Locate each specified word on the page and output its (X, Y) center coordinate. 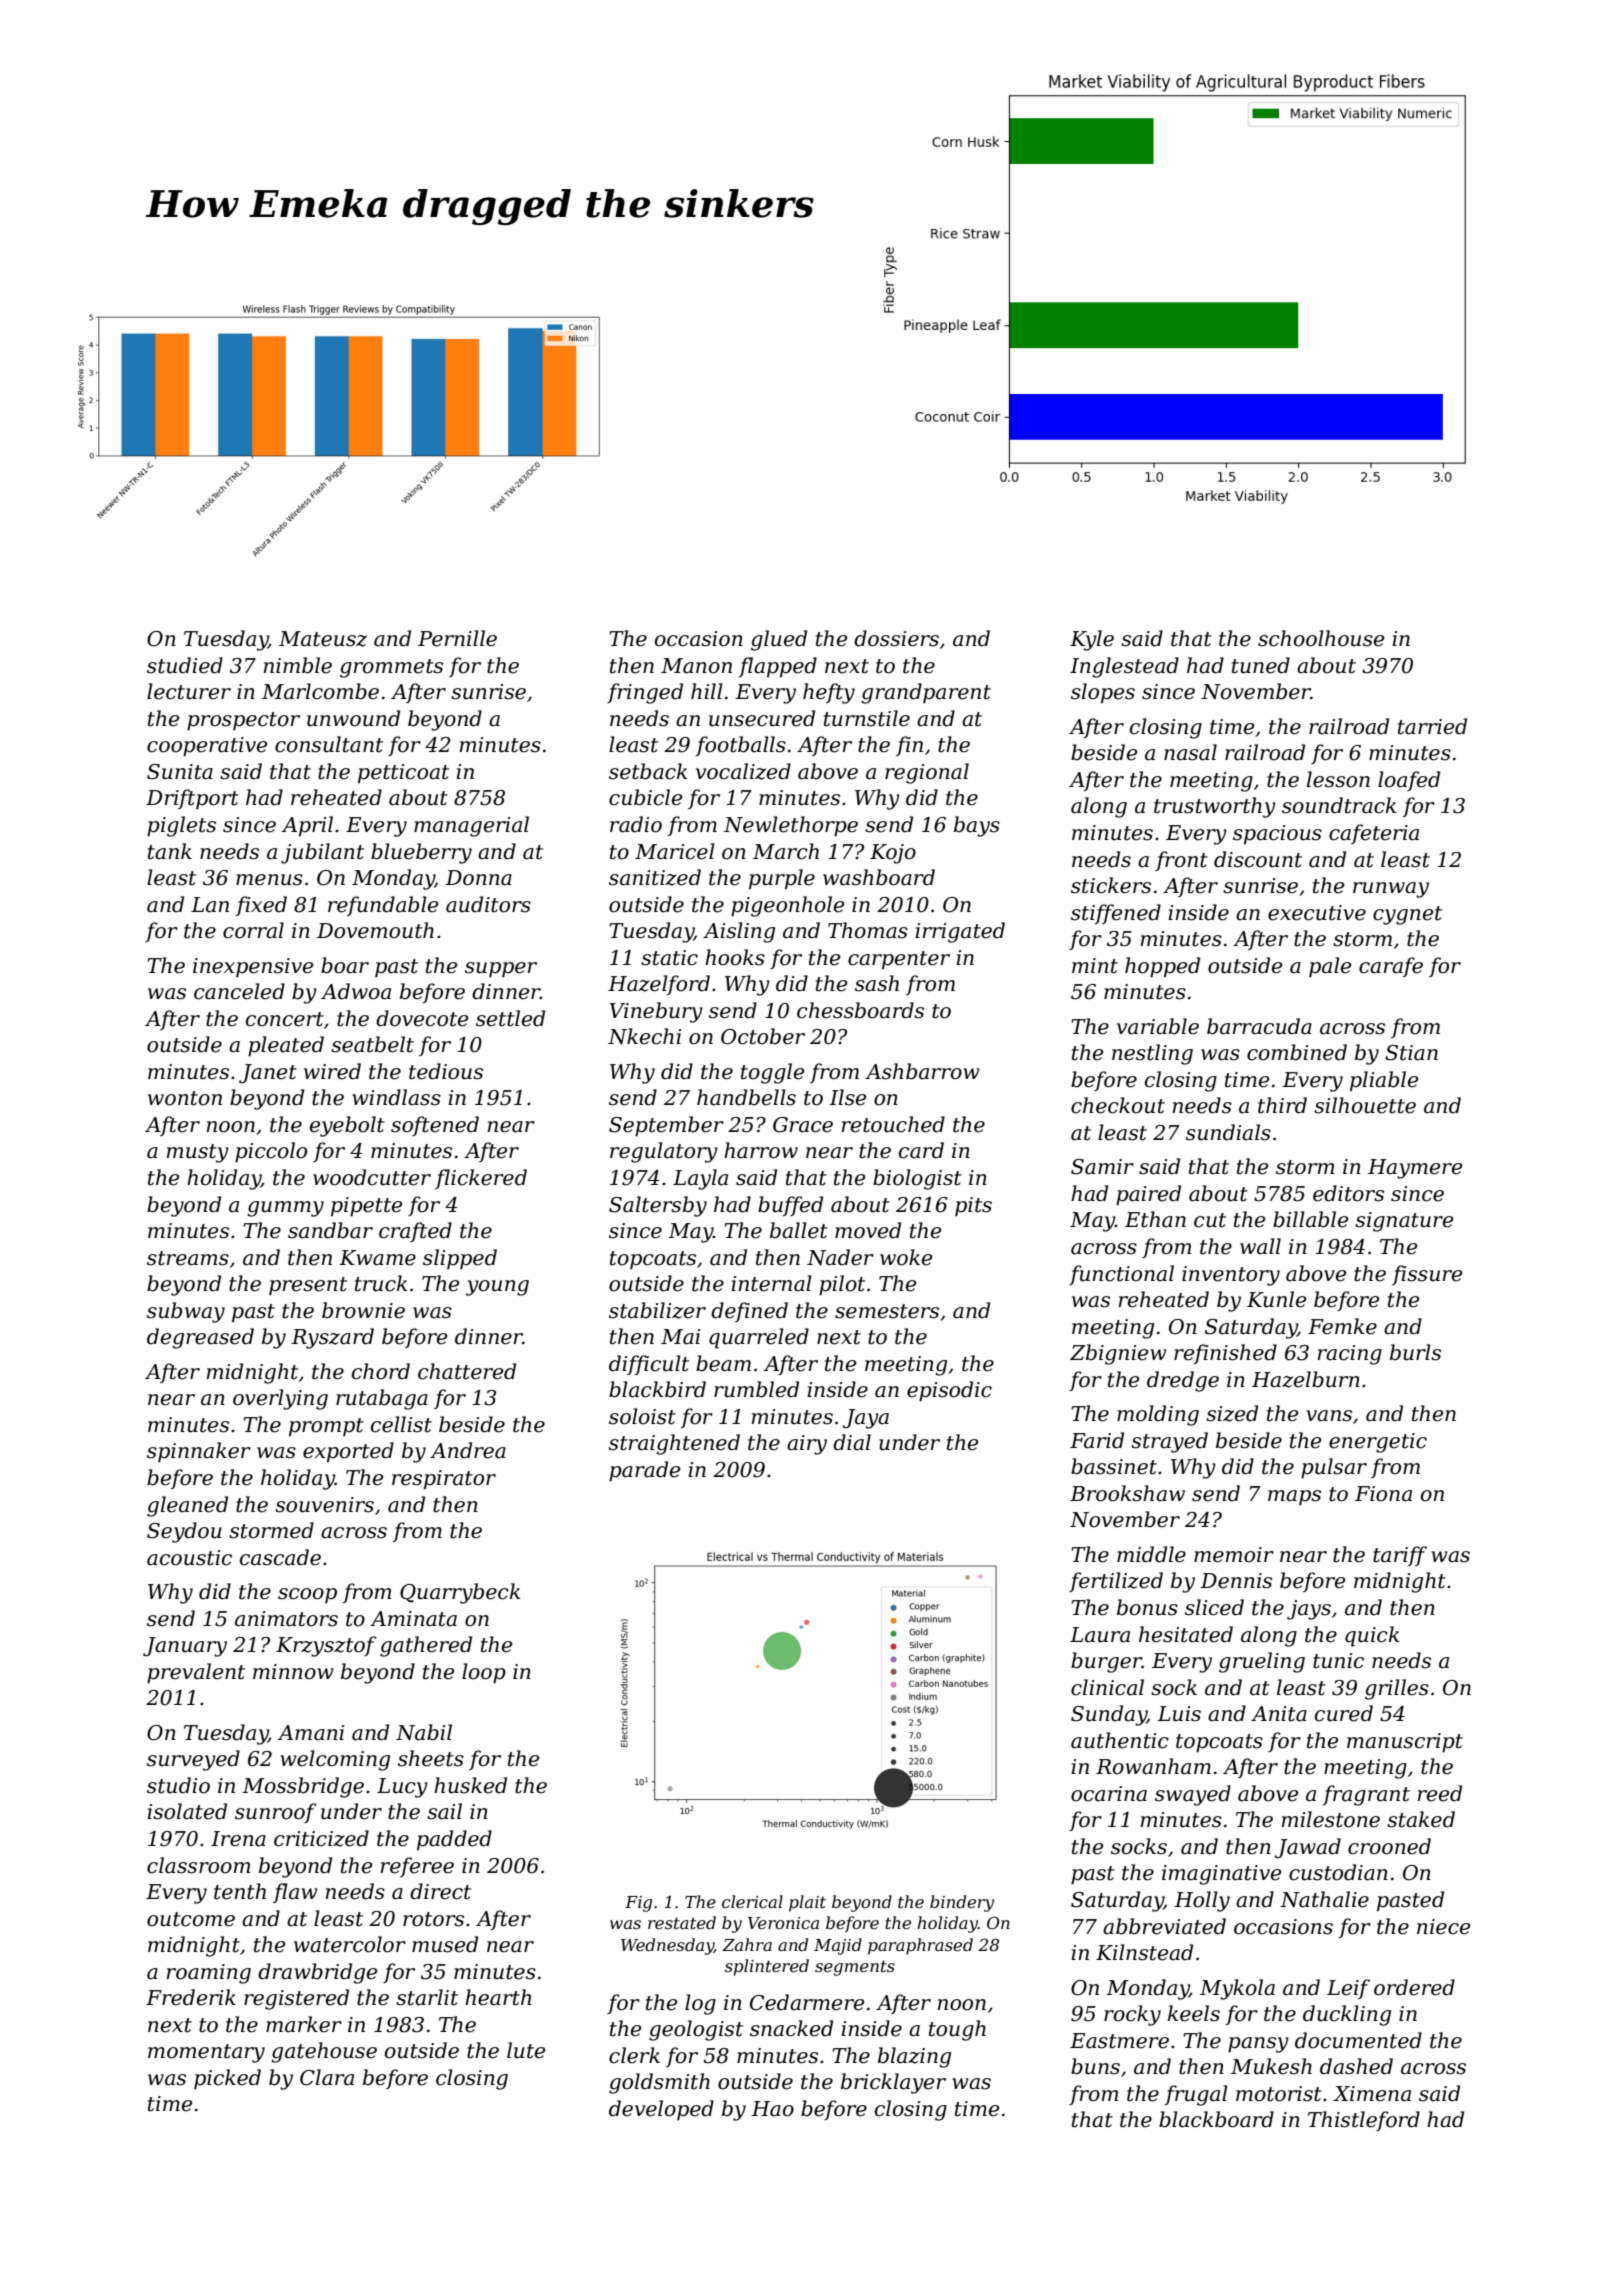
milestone (1331, 1819)
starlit (427, 1997)
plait (807, 1903)
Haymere (1415, 1169)
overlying (280, 1399)
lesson (1338, 779)
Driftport (192, 799)
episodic (949, 1391)
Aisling (739, 932)
